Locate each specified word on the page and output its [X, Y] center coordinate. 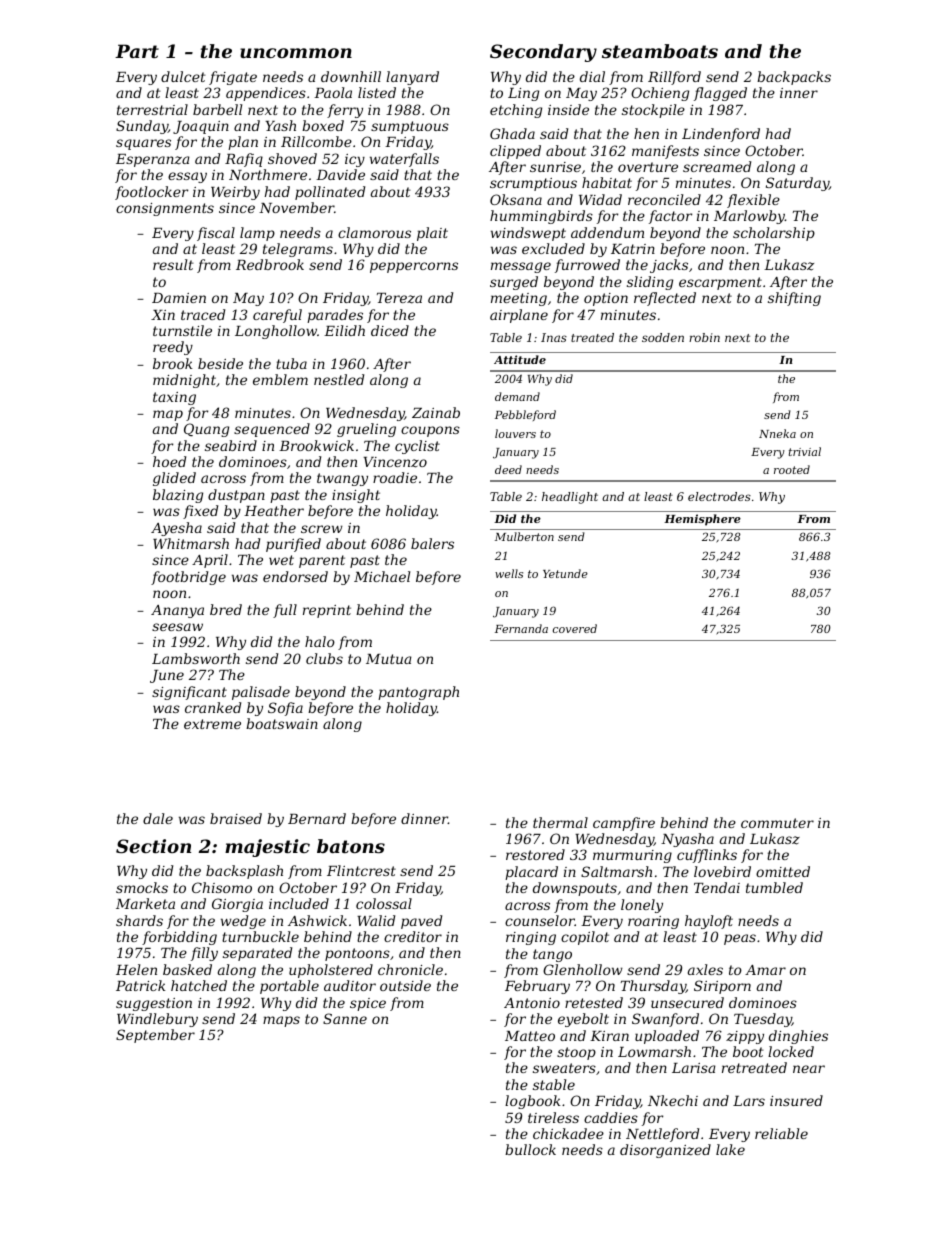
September [155, 1036]
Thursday [653, 987]
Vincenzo [395, 462]
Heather [274, 510]
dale [158, 818]
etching [516, 111]
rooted [792, 469]
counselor [540, 920]
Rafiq [244, 160]
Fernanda [521, 628]
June [167, 676]
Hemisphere [702, 520]
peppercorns [414, 267]
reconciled [664, 199]
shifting [794, 299]
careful [277, 316]
